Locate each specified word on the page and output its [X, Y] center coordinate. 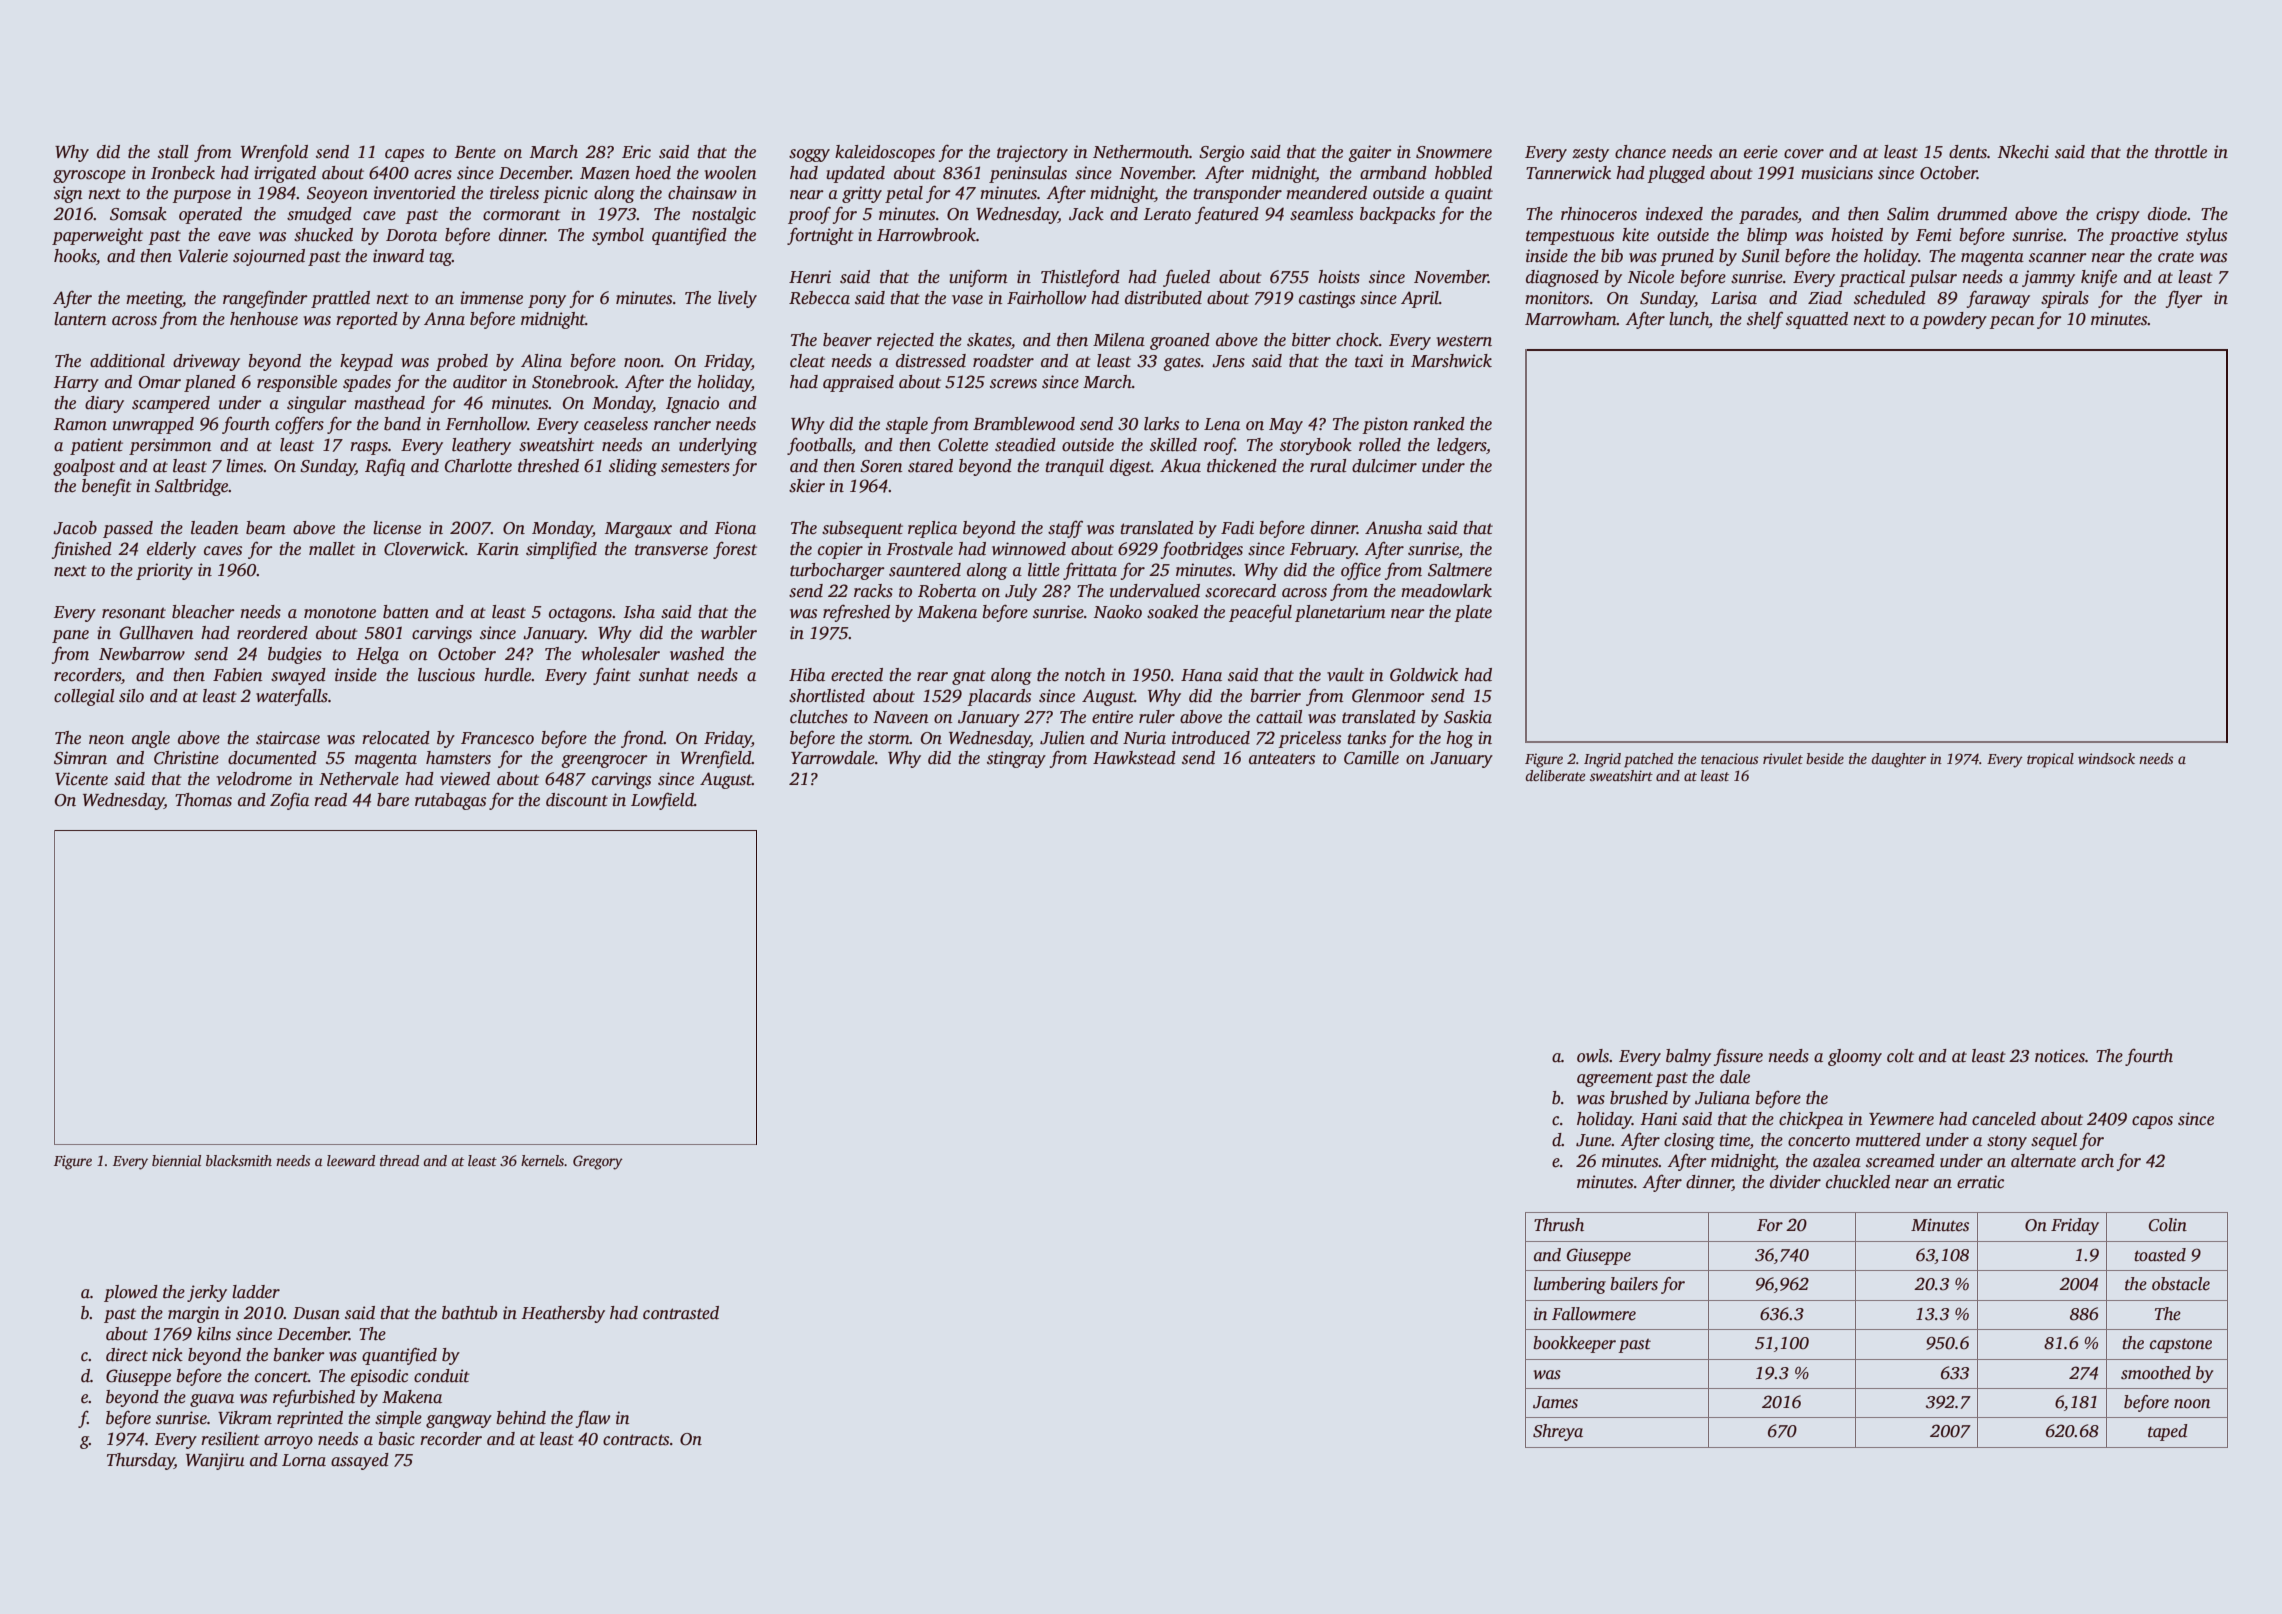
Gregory [598, 1162]
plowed [131, 1293]
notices [2060, 1056]
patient [96, 446]
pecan [2012, 322]
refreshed [856, 613]
